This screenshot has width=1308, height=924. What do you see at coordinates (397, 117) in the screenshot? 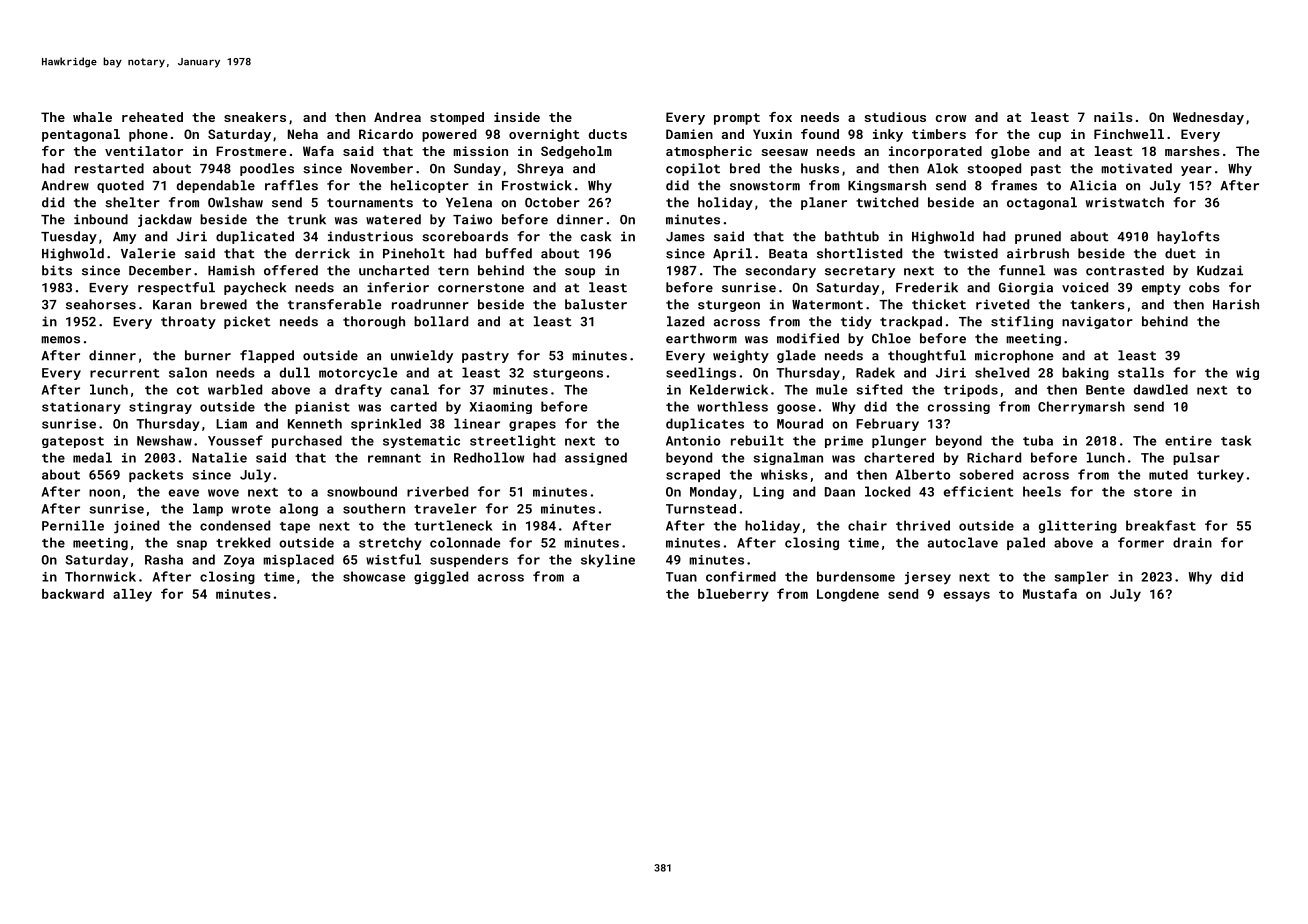
I see `Andrea` at bounding box center [397, 117].
